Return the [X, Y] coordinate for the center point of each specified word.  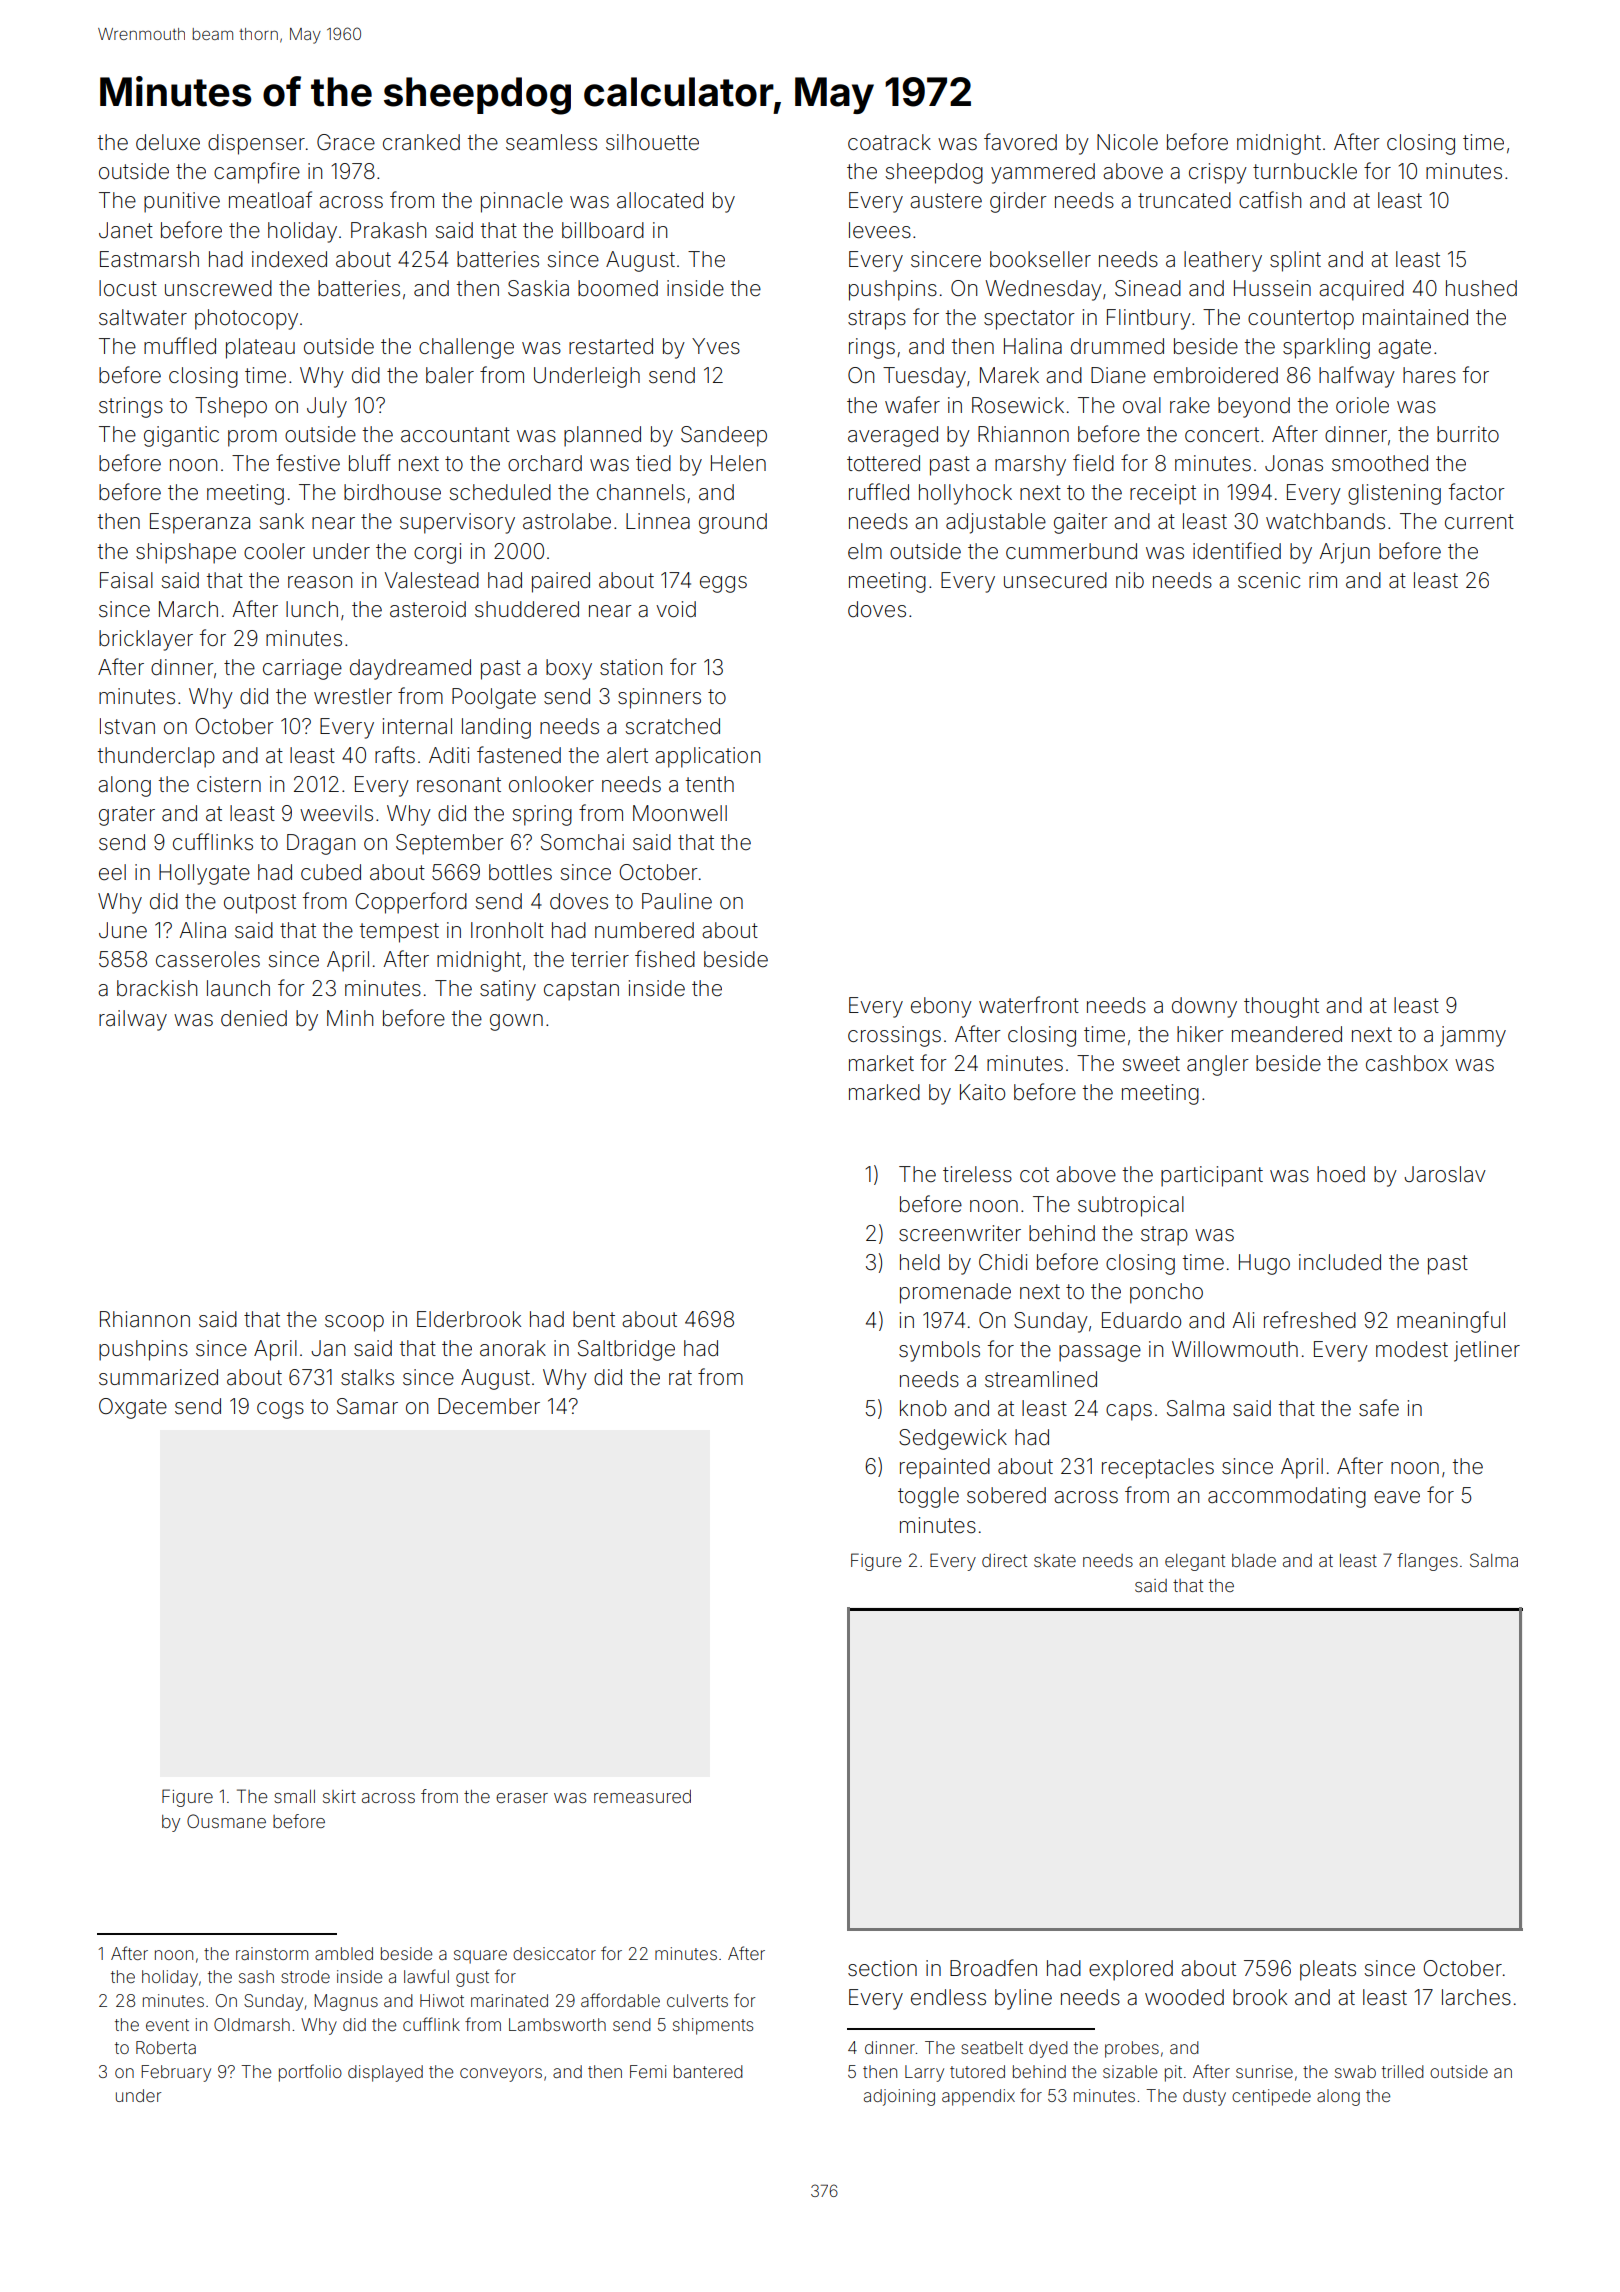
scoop [354, 1323]
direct [1004, 1560]
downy [1204, 1007]
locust [128, 288]
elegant [1195, 1562]
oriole [1362, 405]
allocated [660, 200]
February [176, 2073]
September [450, 844]
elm [865, 551]
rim [1323, 580]
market [881, 1063]
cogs [280, 1410]
